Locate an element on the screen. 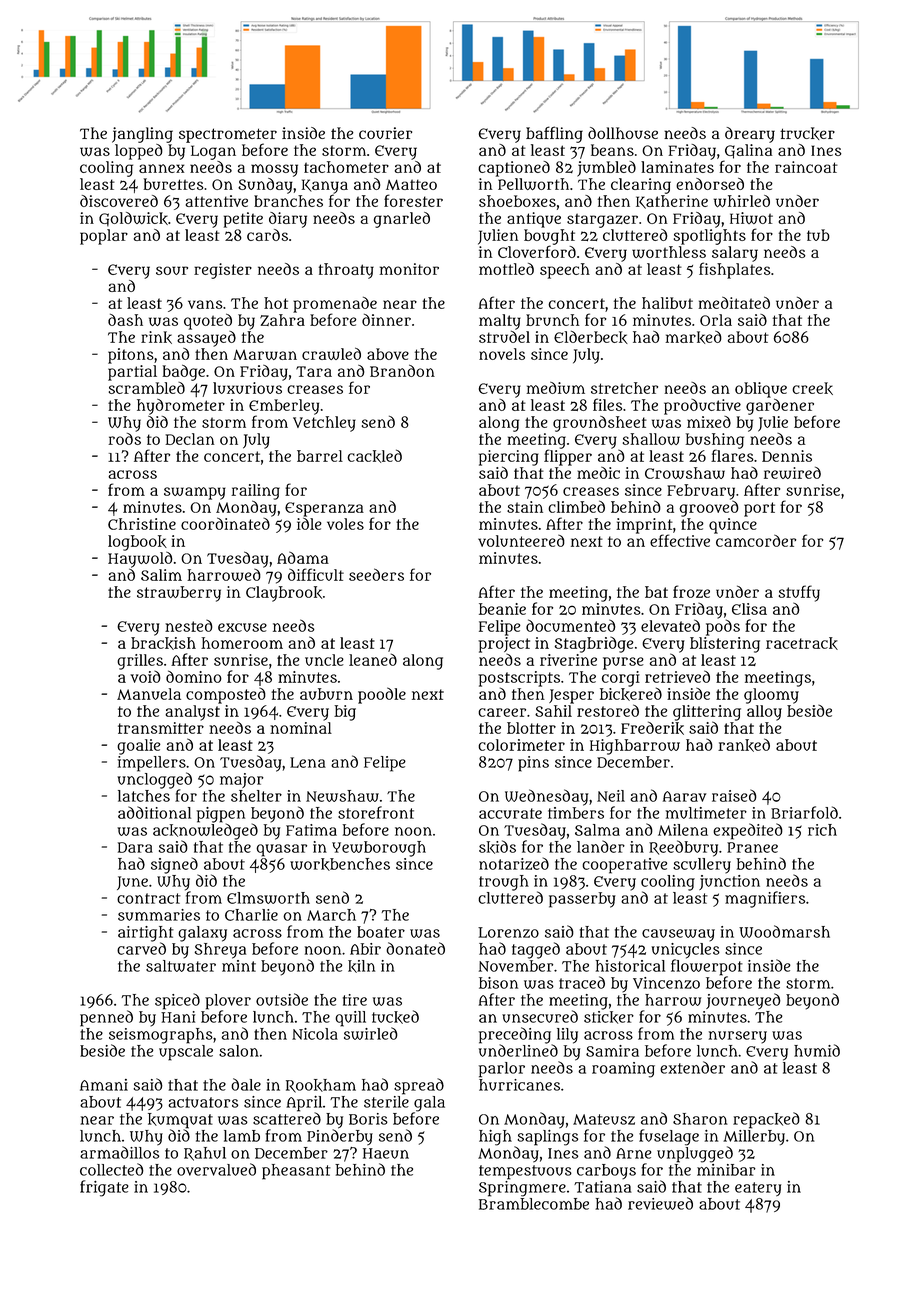 This screenshot has width=924, height=1308. armadillos is located at coordinates (119, 1152).
